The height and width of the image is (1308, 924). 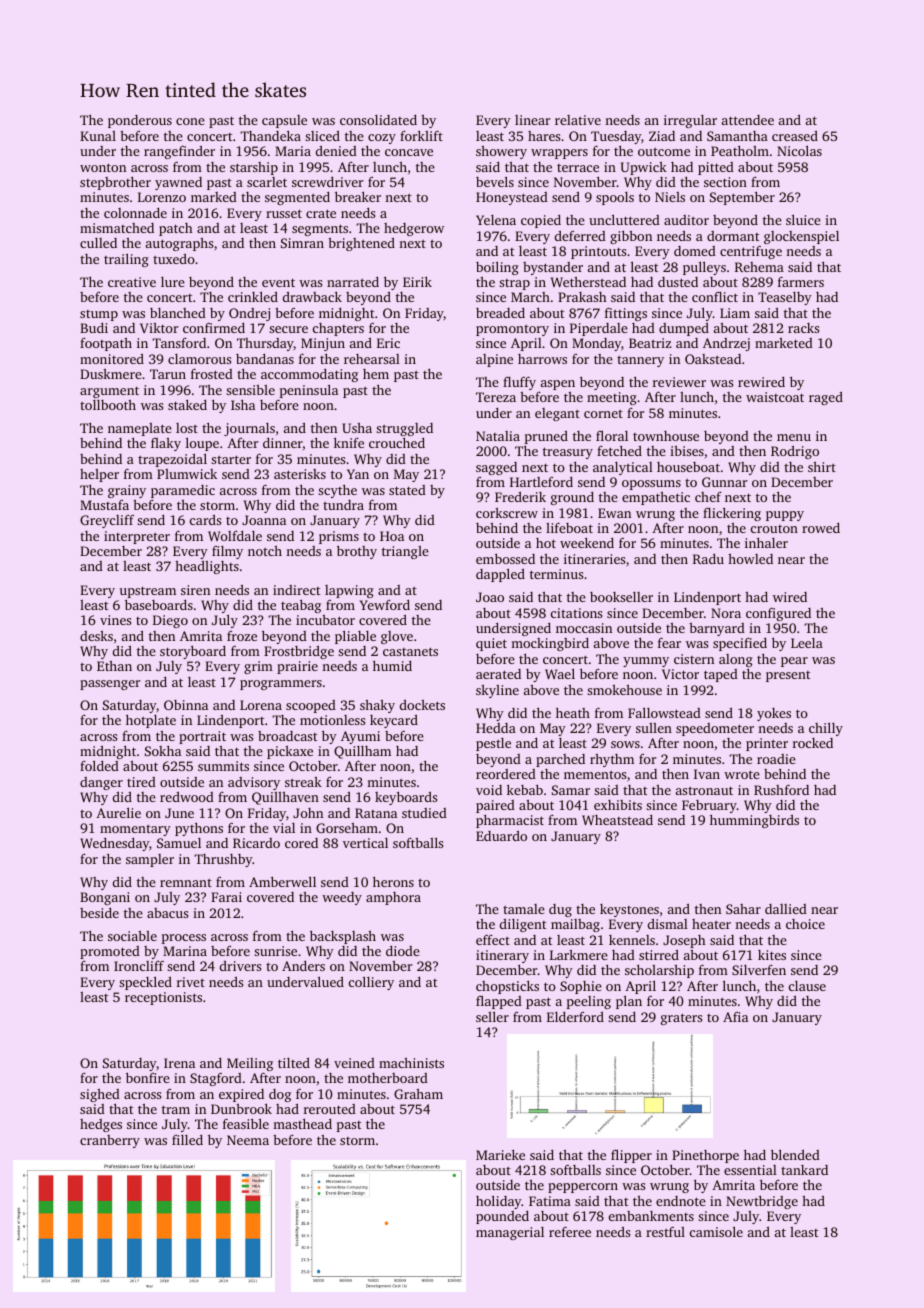 What do you see at coordinates (654, 728) in the image?
I see `sullen` at bounding box center [654, 728].
